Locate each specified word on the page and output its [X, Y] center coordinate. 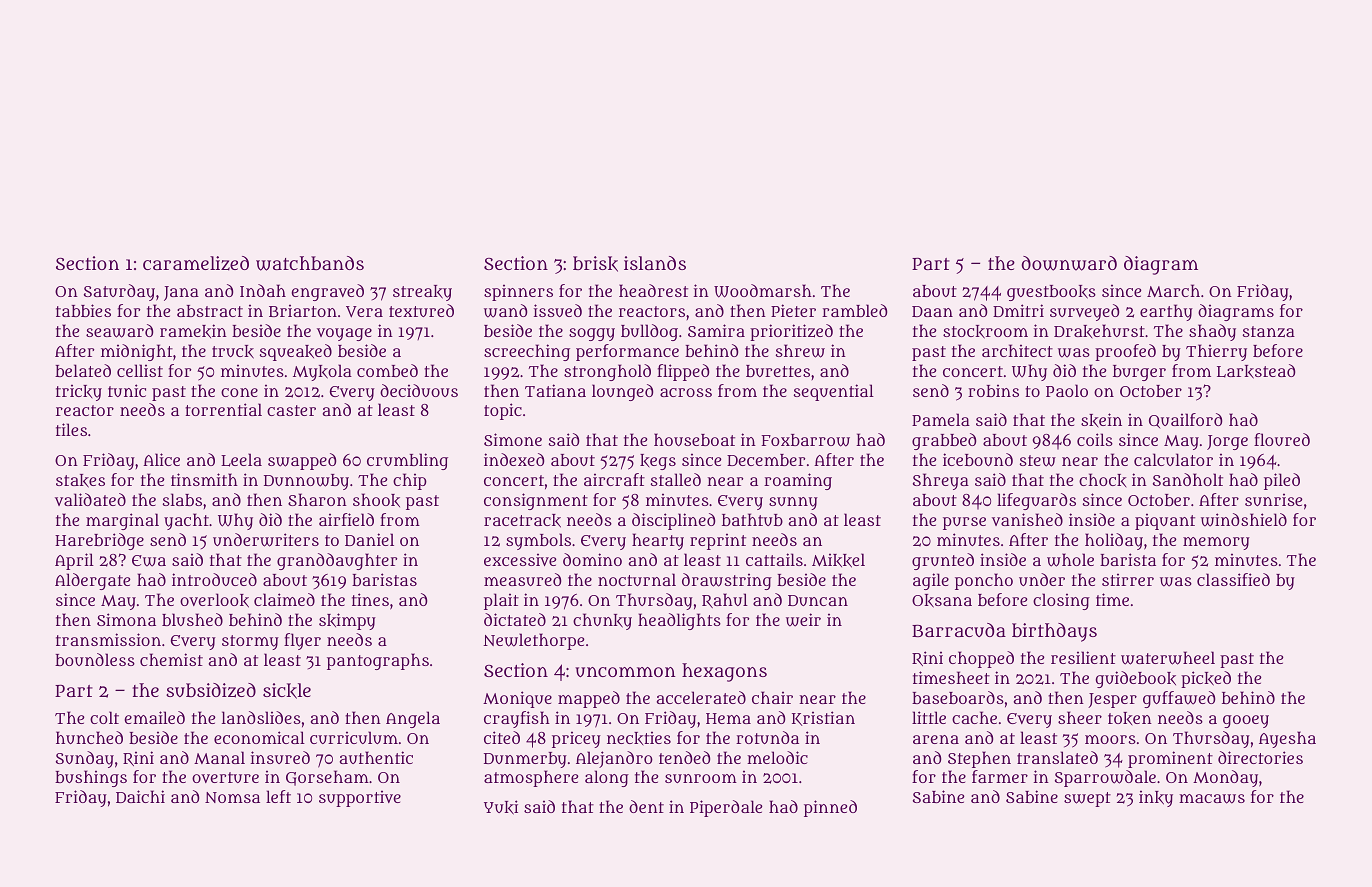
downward [1069, 263]
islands [655, 263]
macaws [1212, 799]
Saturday [119, 292]
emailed [154, 717]
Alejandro [614, 759]
